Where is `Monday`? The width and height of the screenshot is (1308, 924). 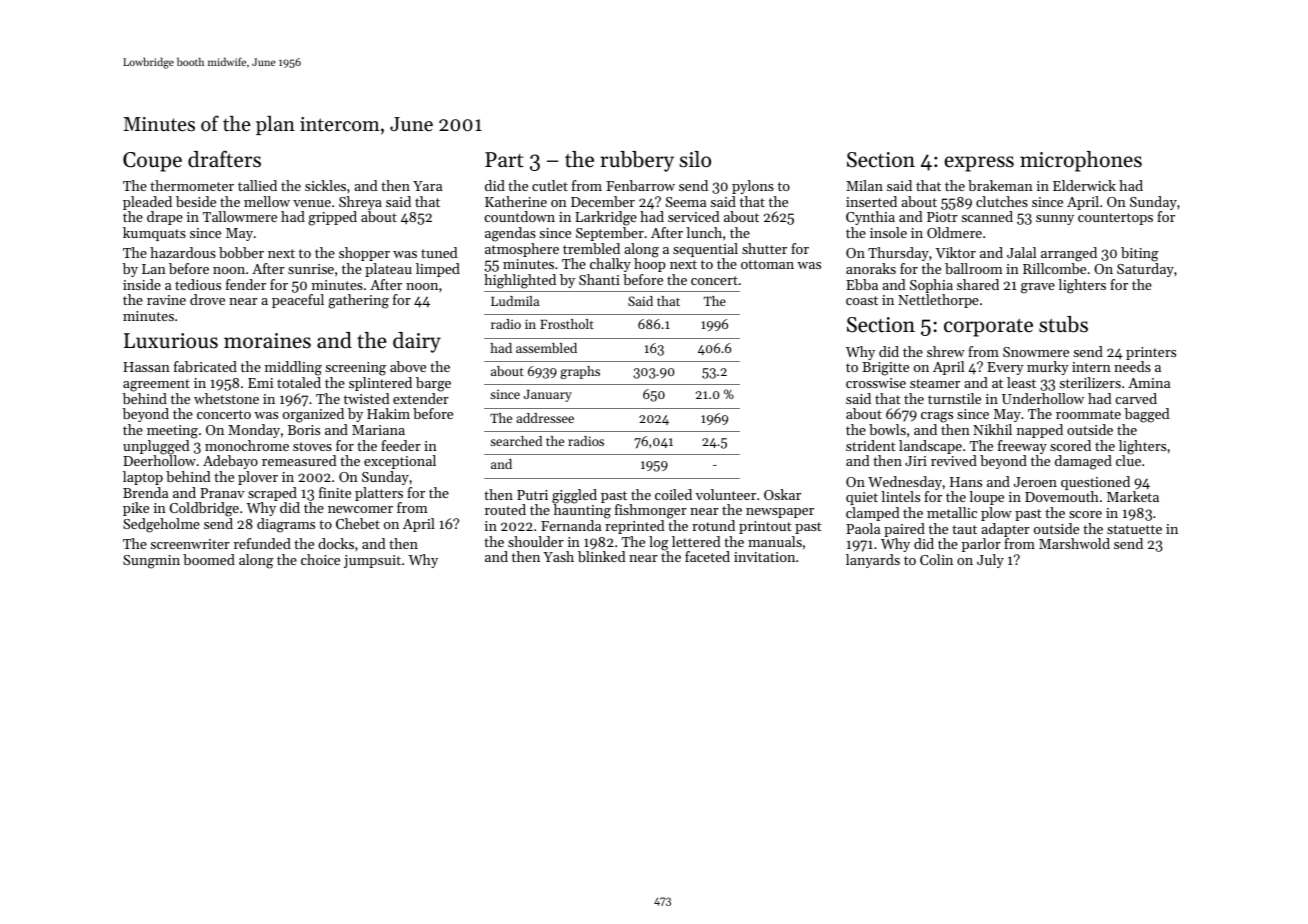 Monday is located at coordinates (254, 431).
